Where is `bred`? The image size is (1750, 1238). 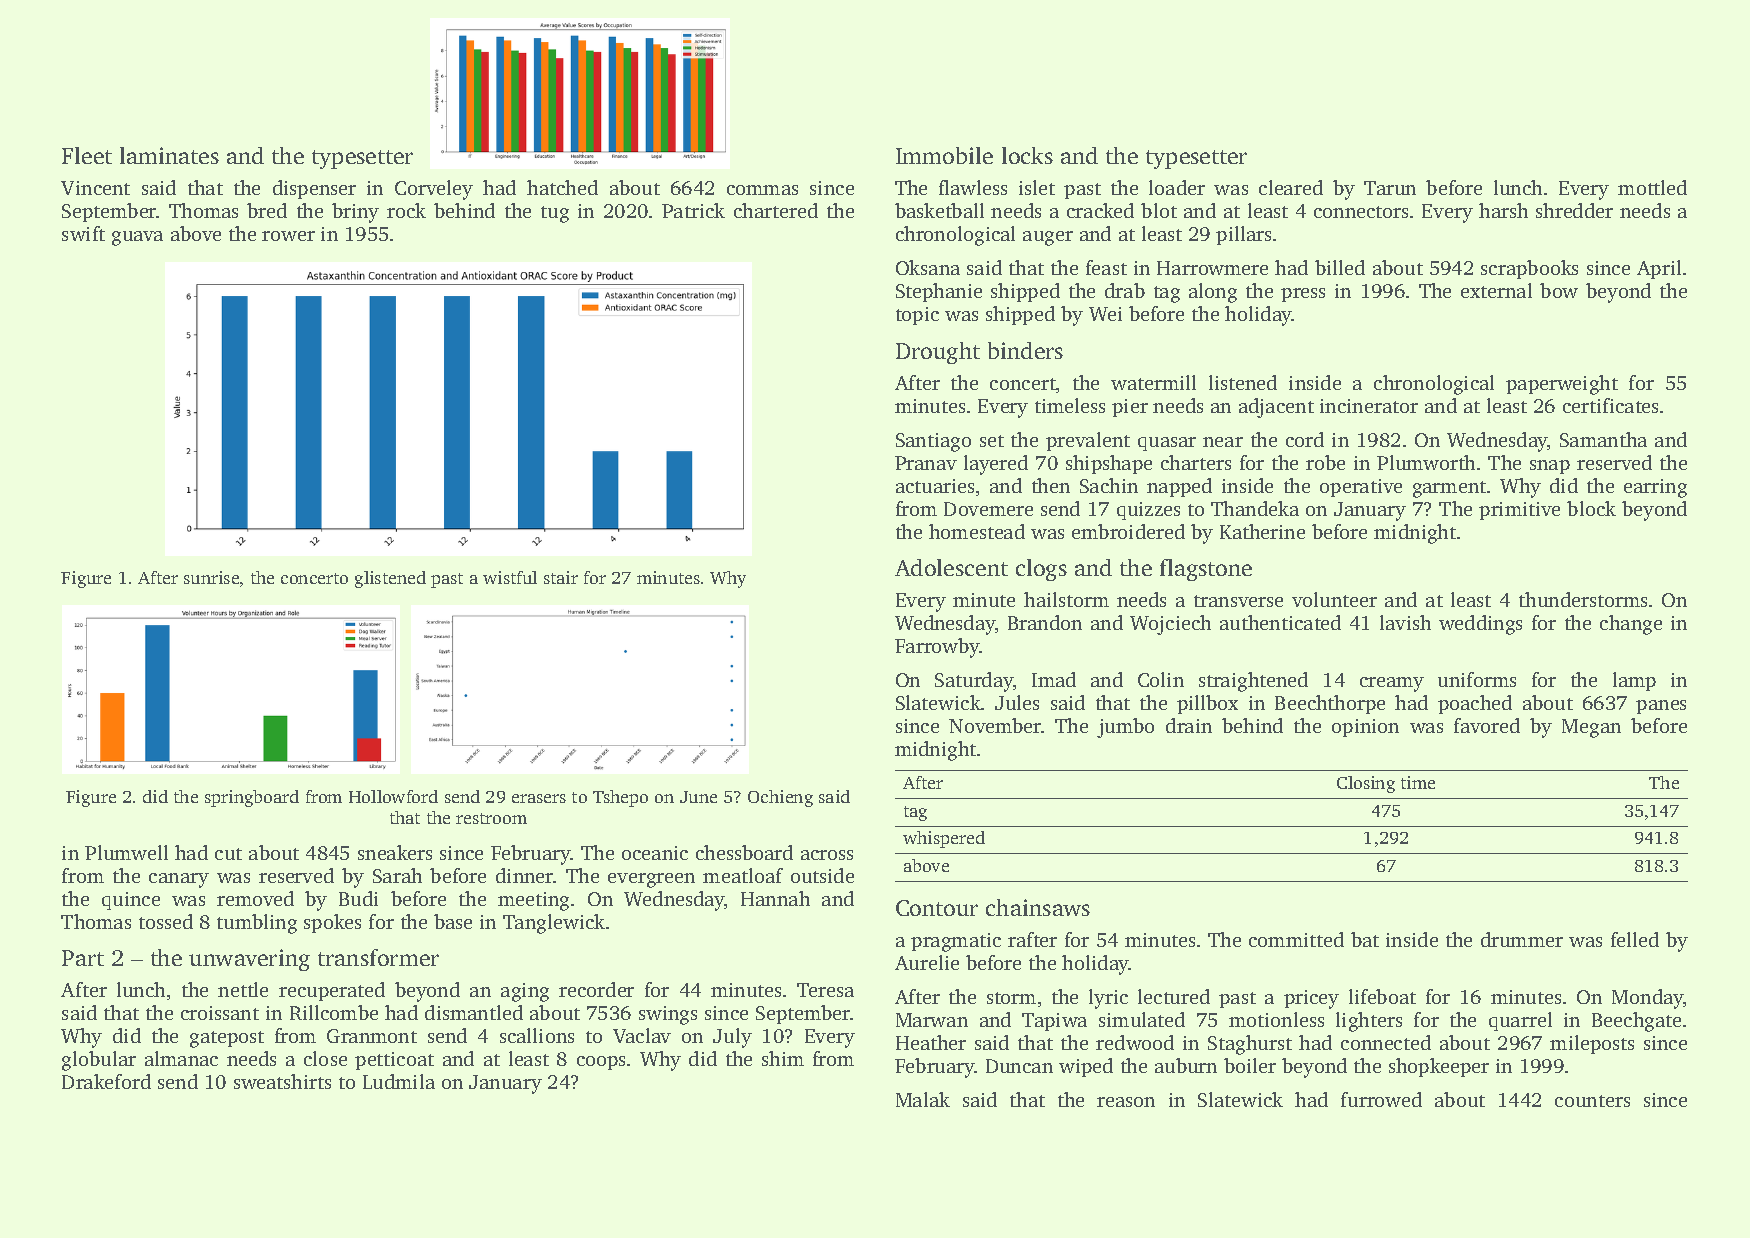
bred is located at coordinates (267, 210).
